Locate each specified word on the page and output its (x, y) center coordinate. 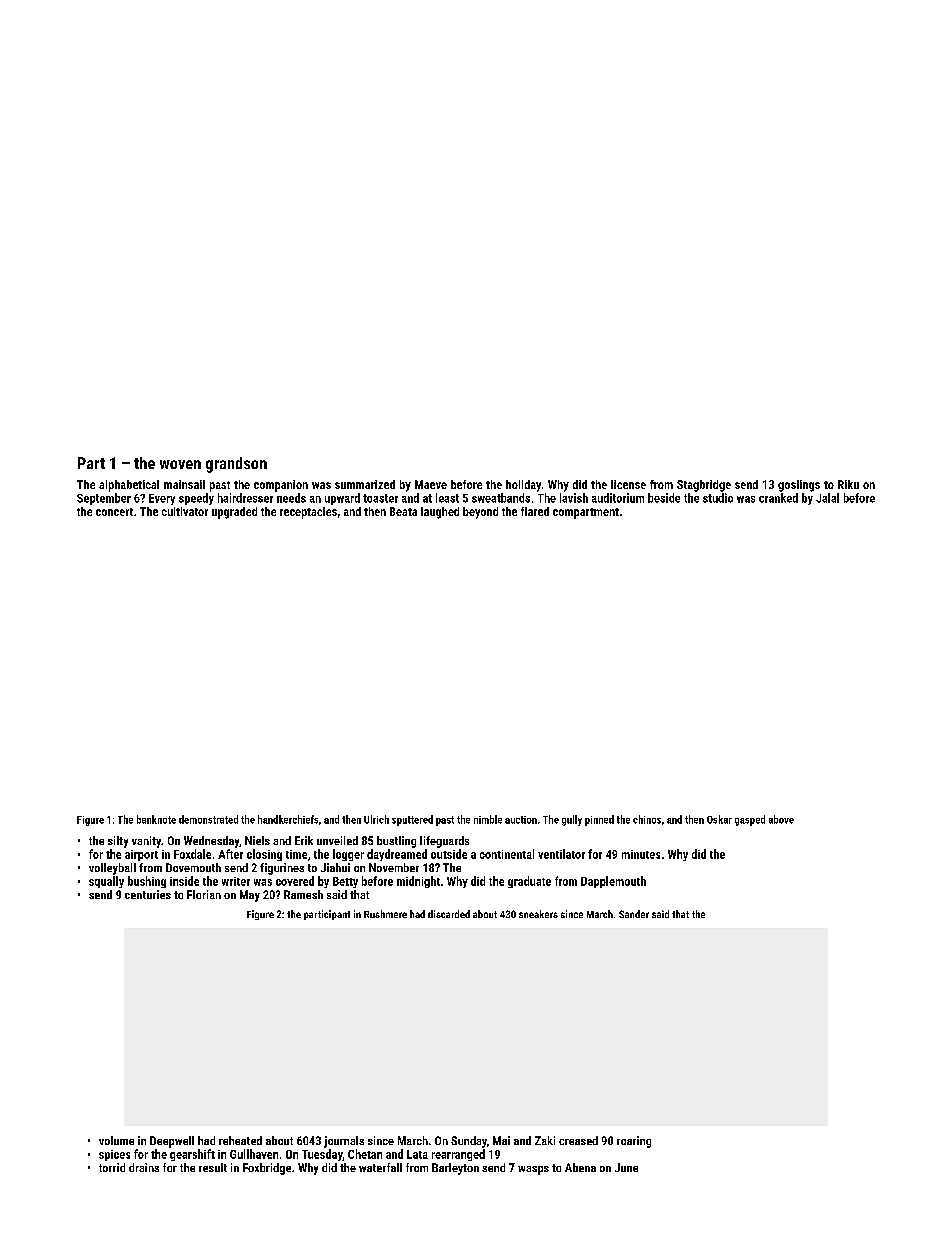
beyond (480, 513)
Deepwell (172, 1142)
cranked (778, 498)
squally (106, 882)
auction (521, 820)
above (781, 819)
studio (718, 498)
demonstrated (208, 819)
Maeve (431, 484)
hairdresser (245, 498)
